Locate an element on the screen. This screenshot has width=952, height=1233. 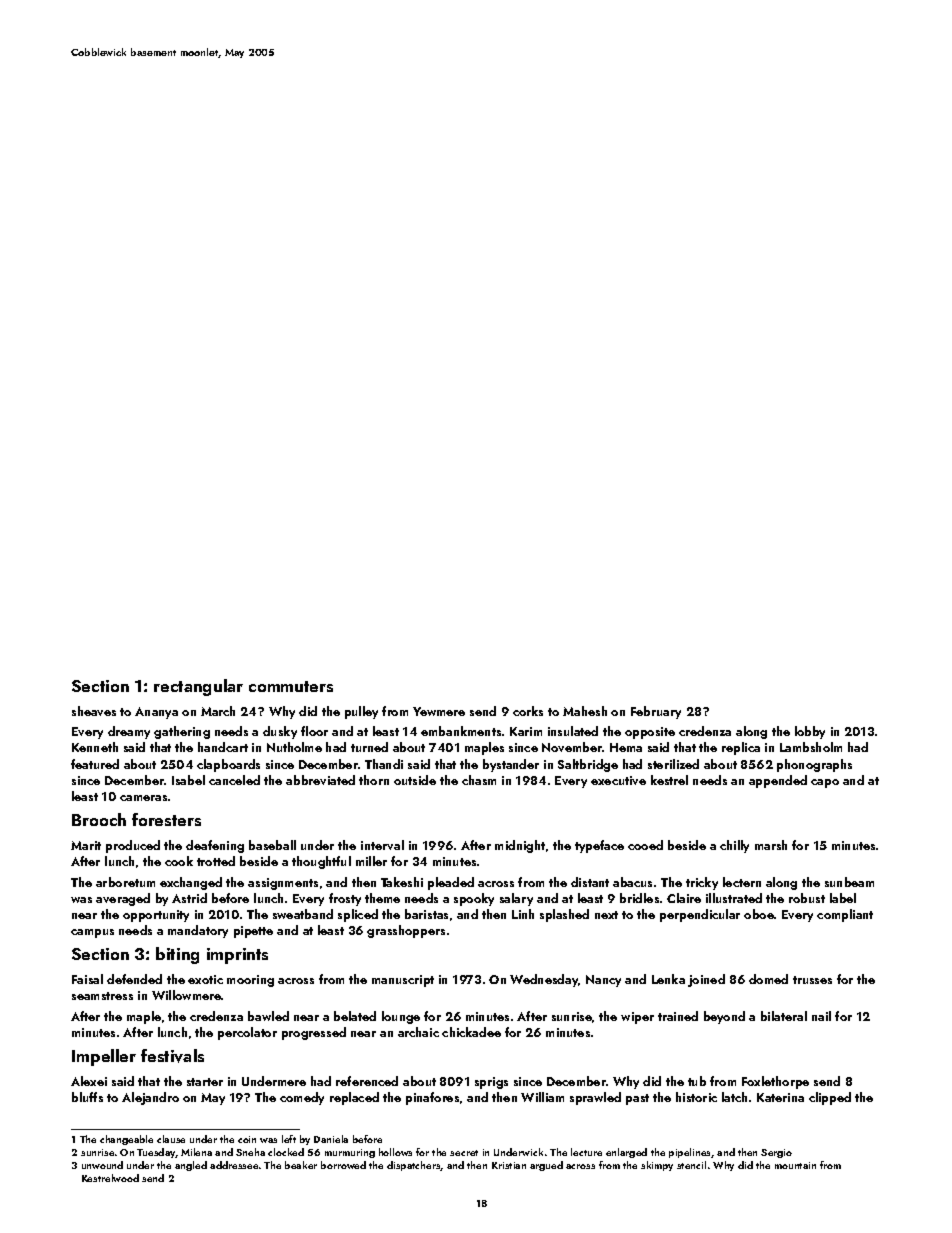
embankments is located at coordinates (461, 731).
